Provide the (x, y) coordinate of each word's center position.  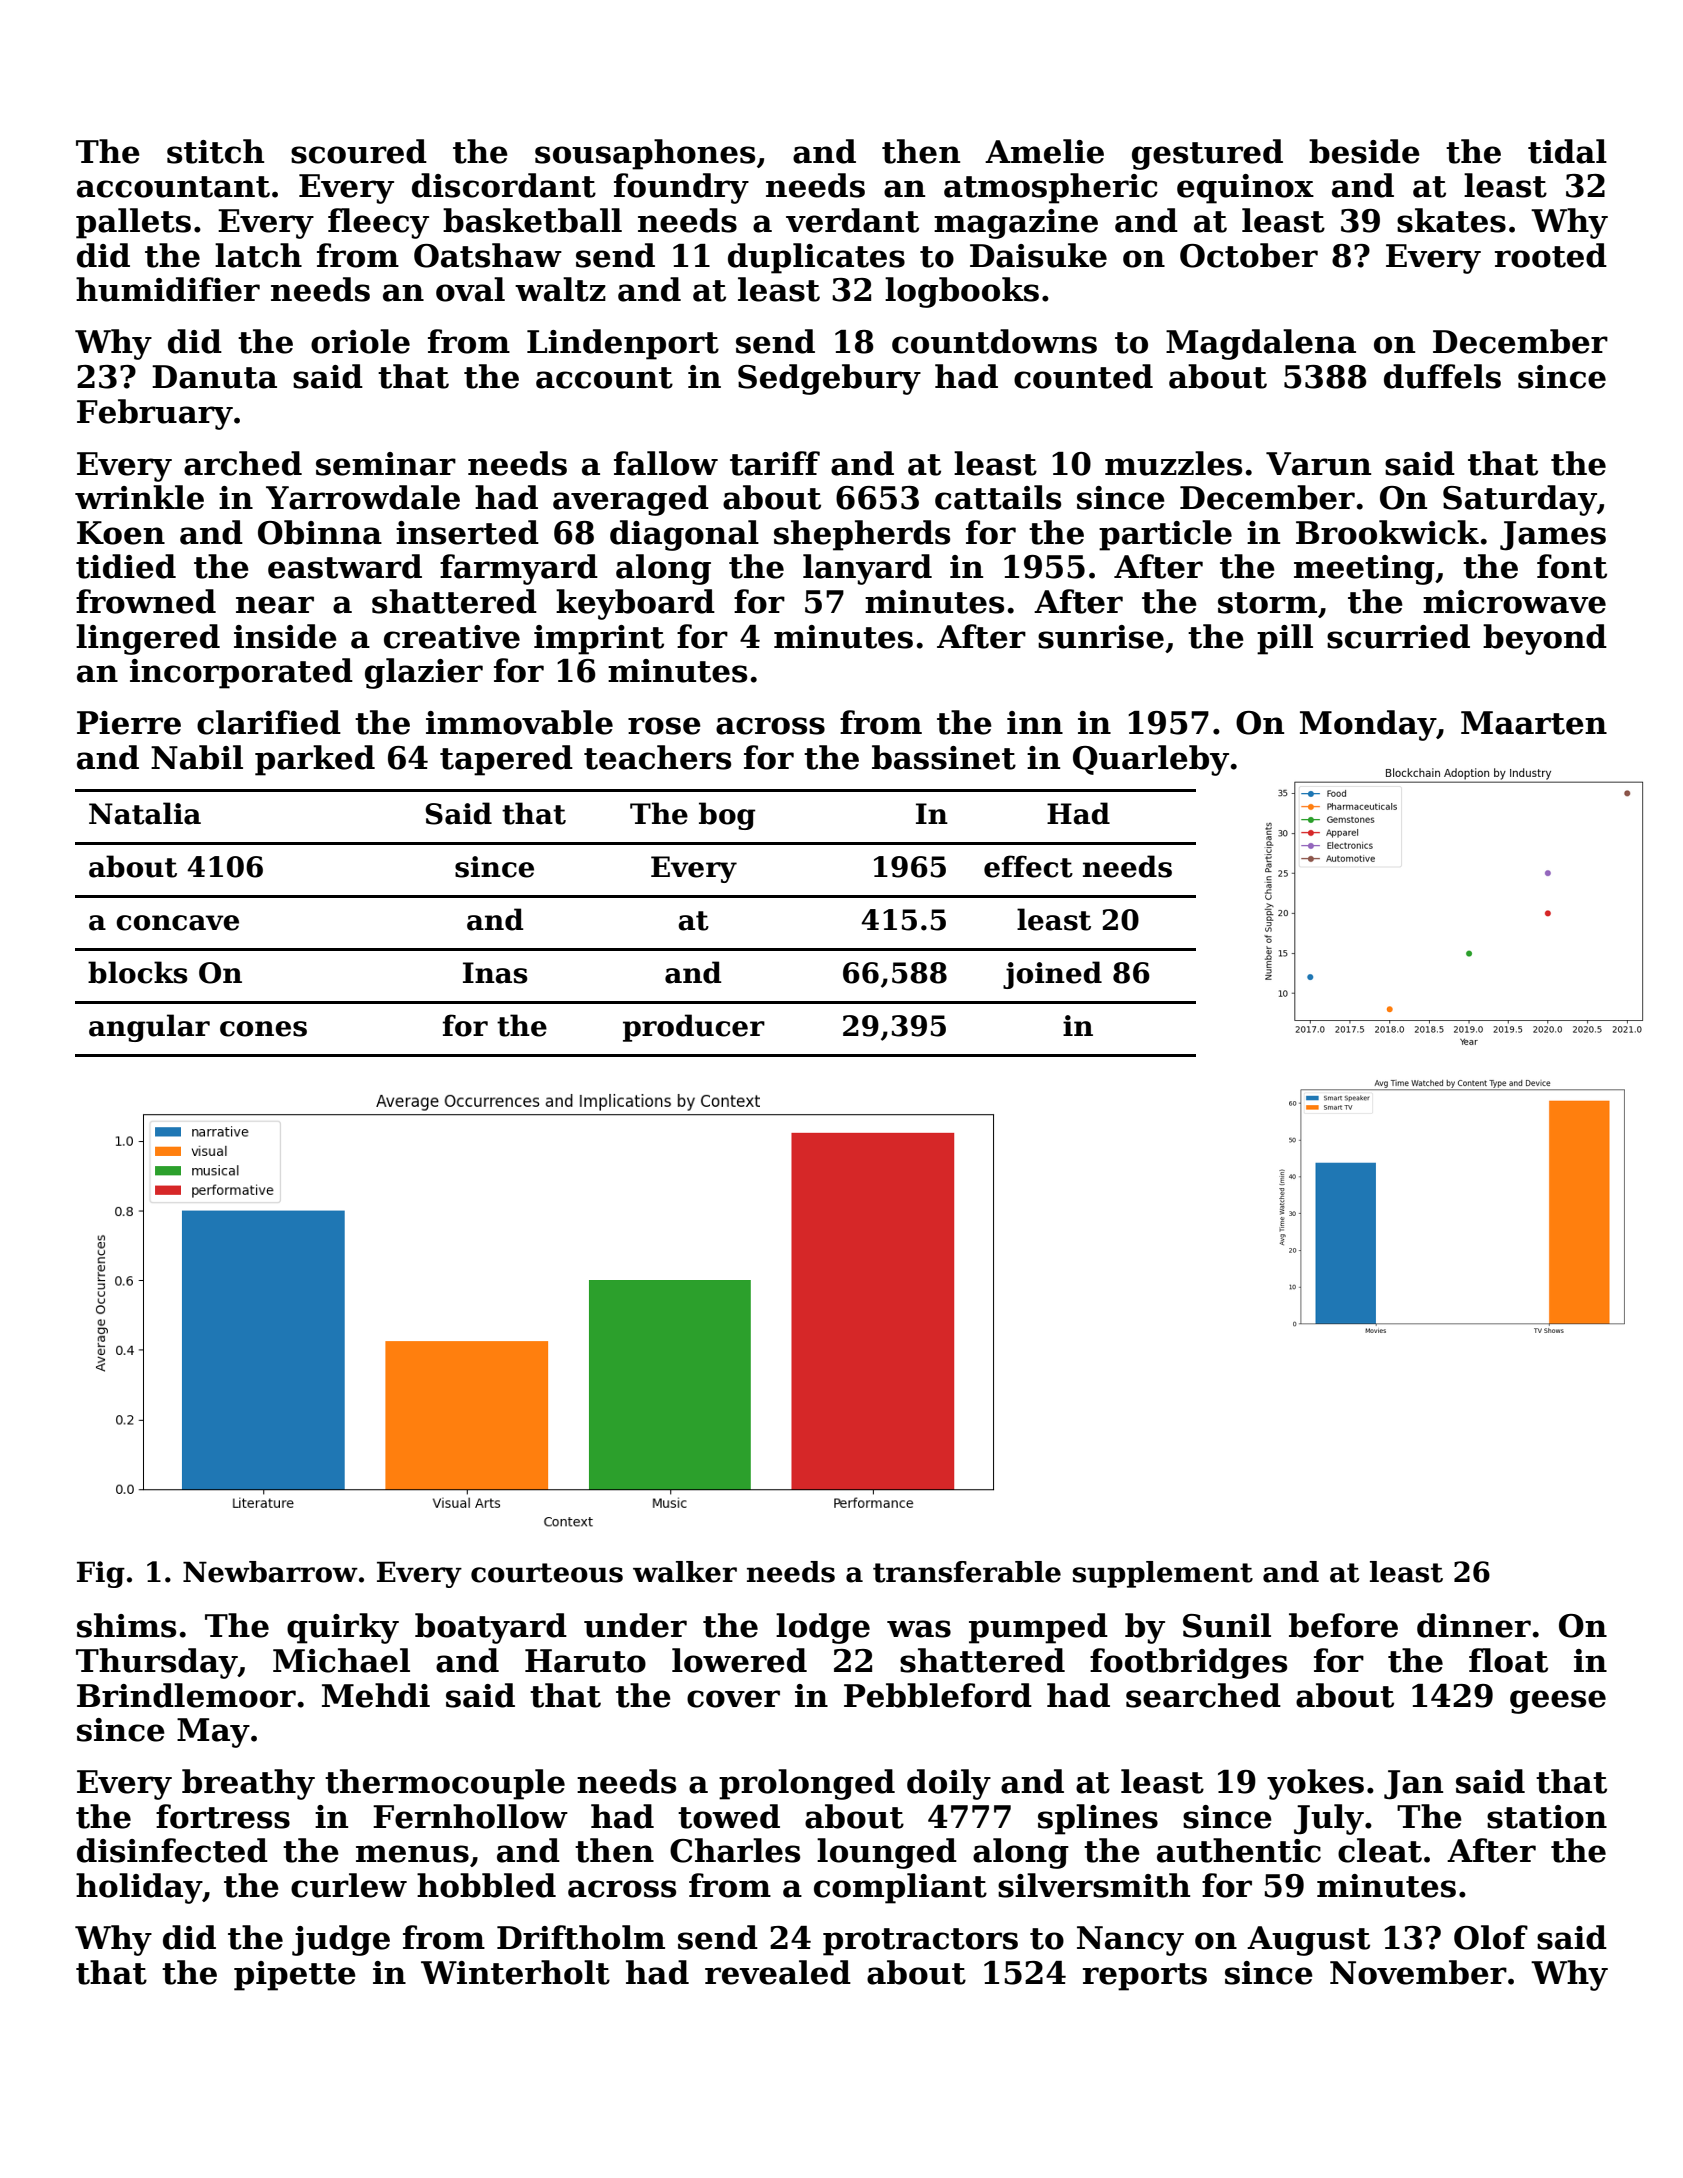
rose (664, 726)
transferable (967, 1572)
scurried (1398, 636)
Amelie (1044, 151)
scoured (359, 151)
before (1343, 1625)
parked (315, 760)
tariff (775, 463)
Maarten (1534, 723)
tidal (1567, 151)
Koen (121, 533)
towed (729, 1816)
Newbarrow (270, 1572)
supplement (1163, 1574)
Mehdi (376, 1695)
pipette (295, 1976)
